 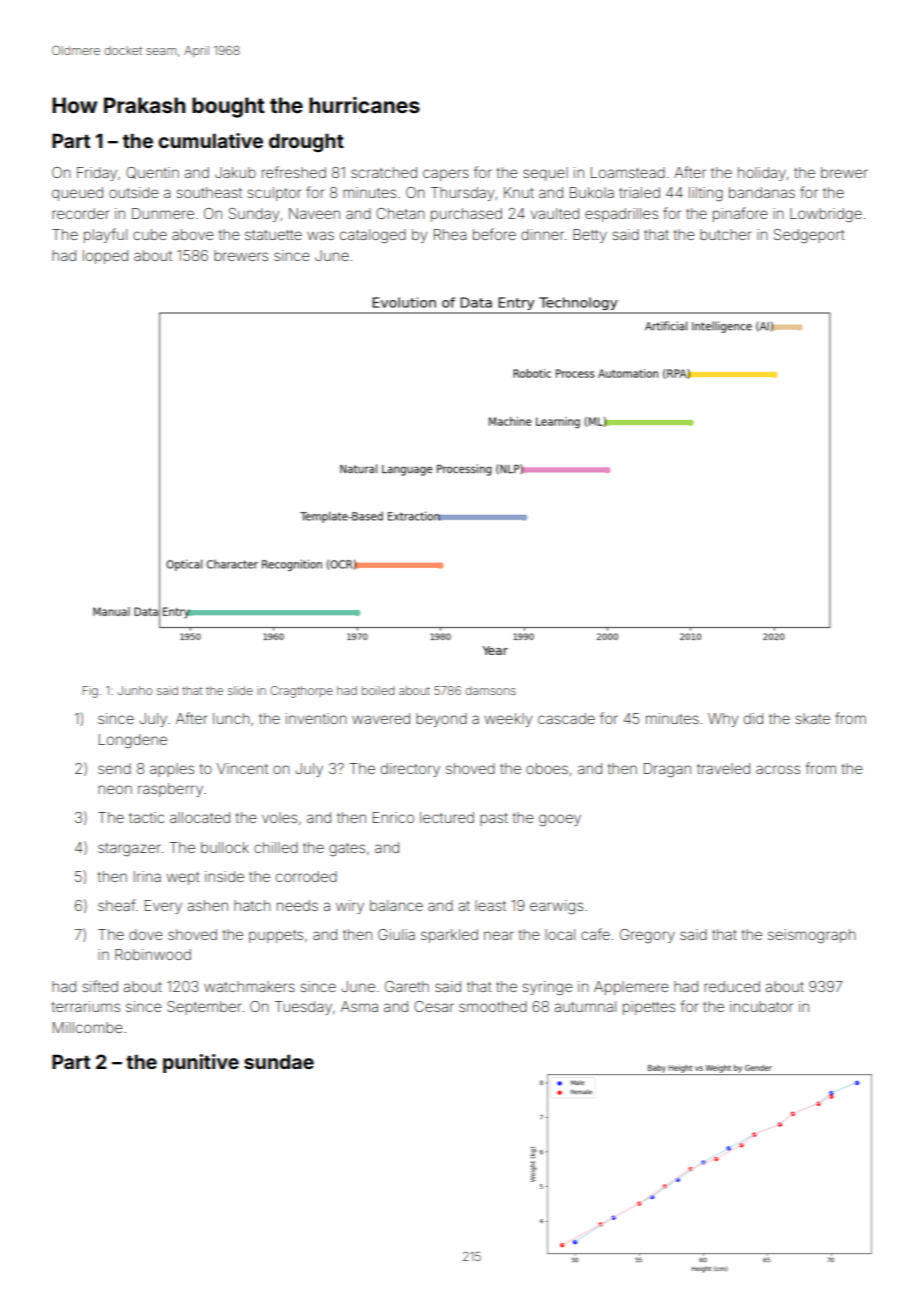 I want to click on local, so click(x=560, y=934).
